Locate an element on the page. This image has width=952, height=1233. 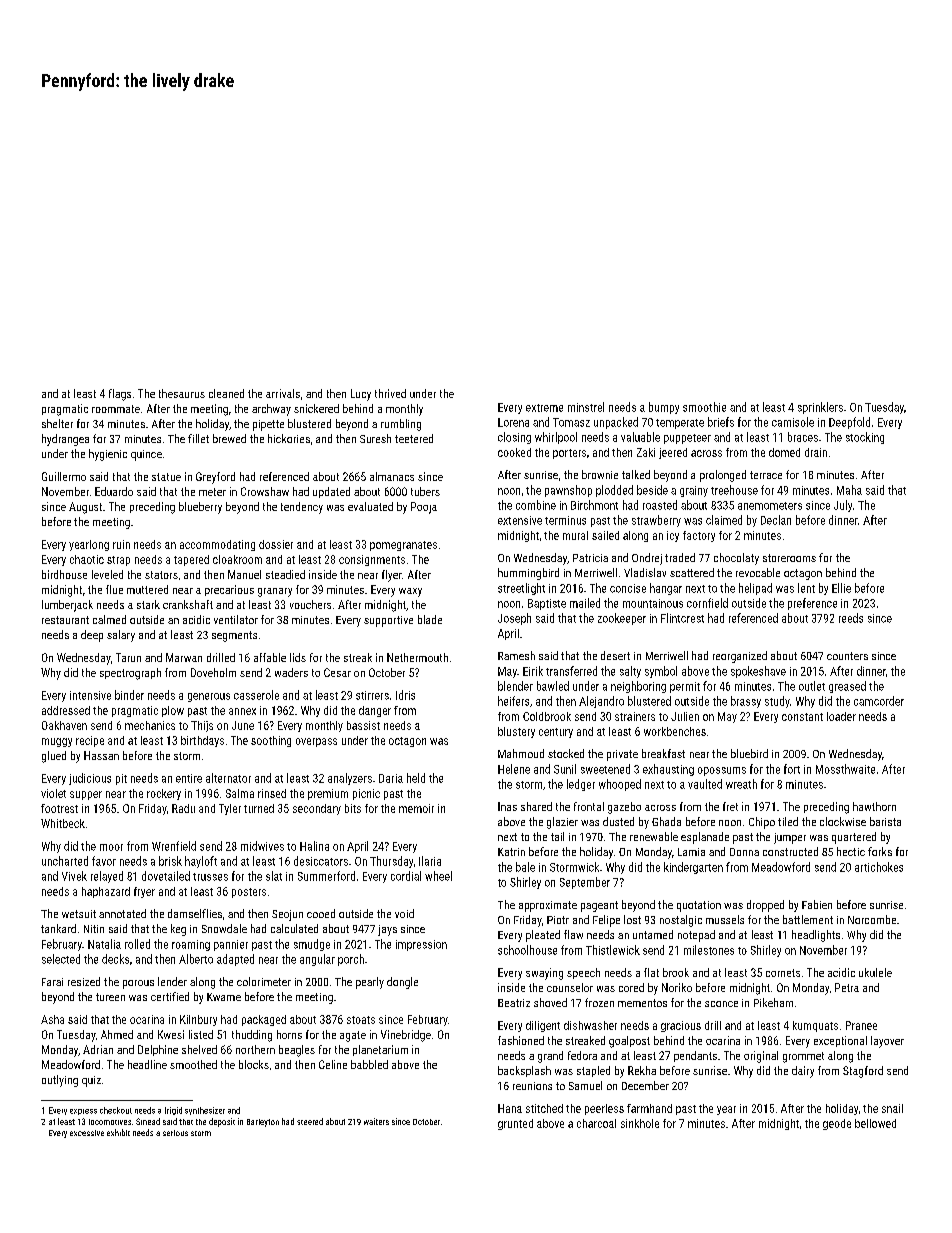
flags is located at coordinates (120, 395).
